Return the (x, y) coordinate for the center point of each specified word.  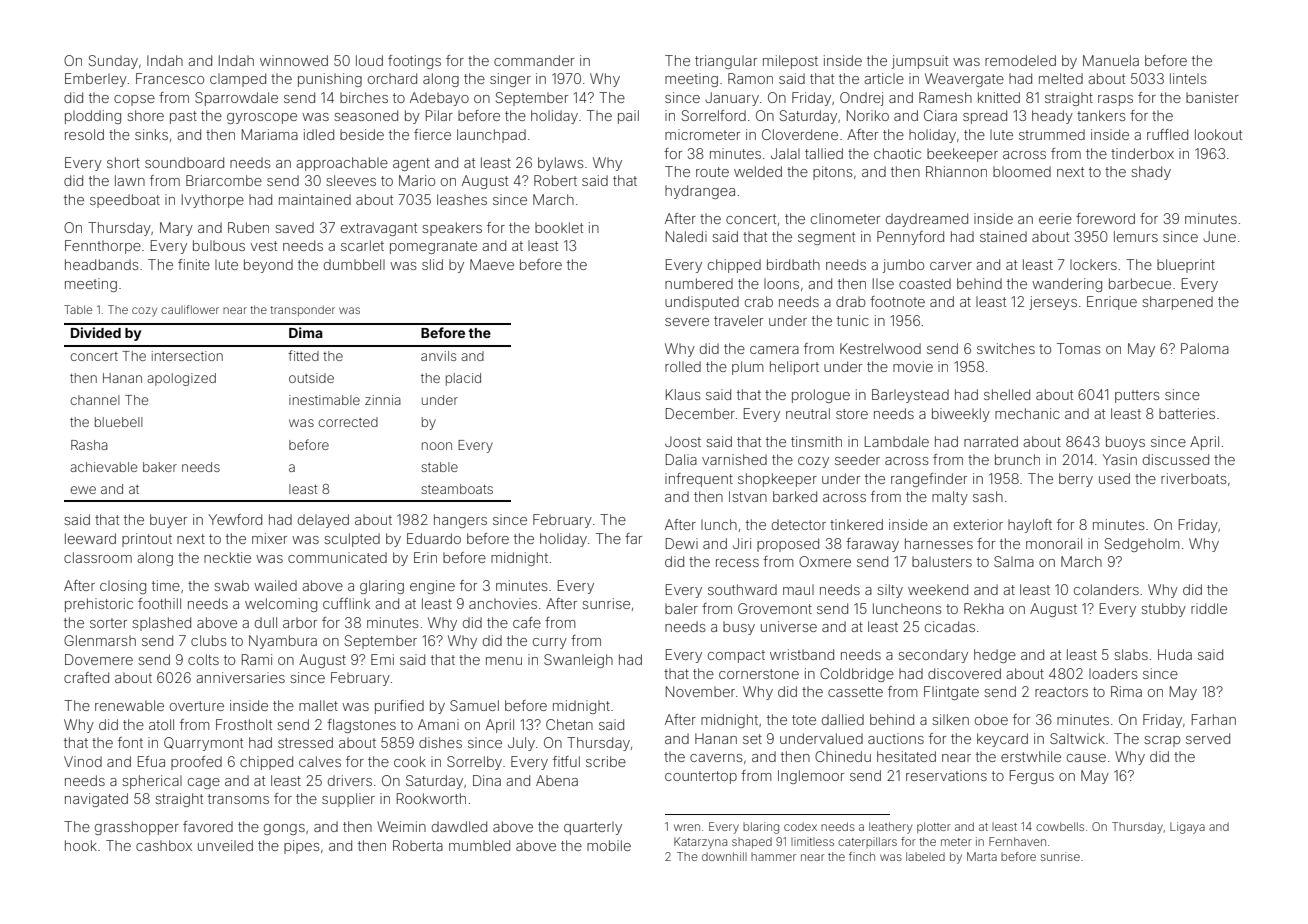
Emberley (96, 80)
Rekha (984, 608)
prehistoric (99, 605)
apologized (181, 379)
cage (204, 783)
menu (504, 661)
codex (800, 826)
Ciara (940, 115)
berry (1076, 480)
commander (534, 60)
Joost (683, 441)
